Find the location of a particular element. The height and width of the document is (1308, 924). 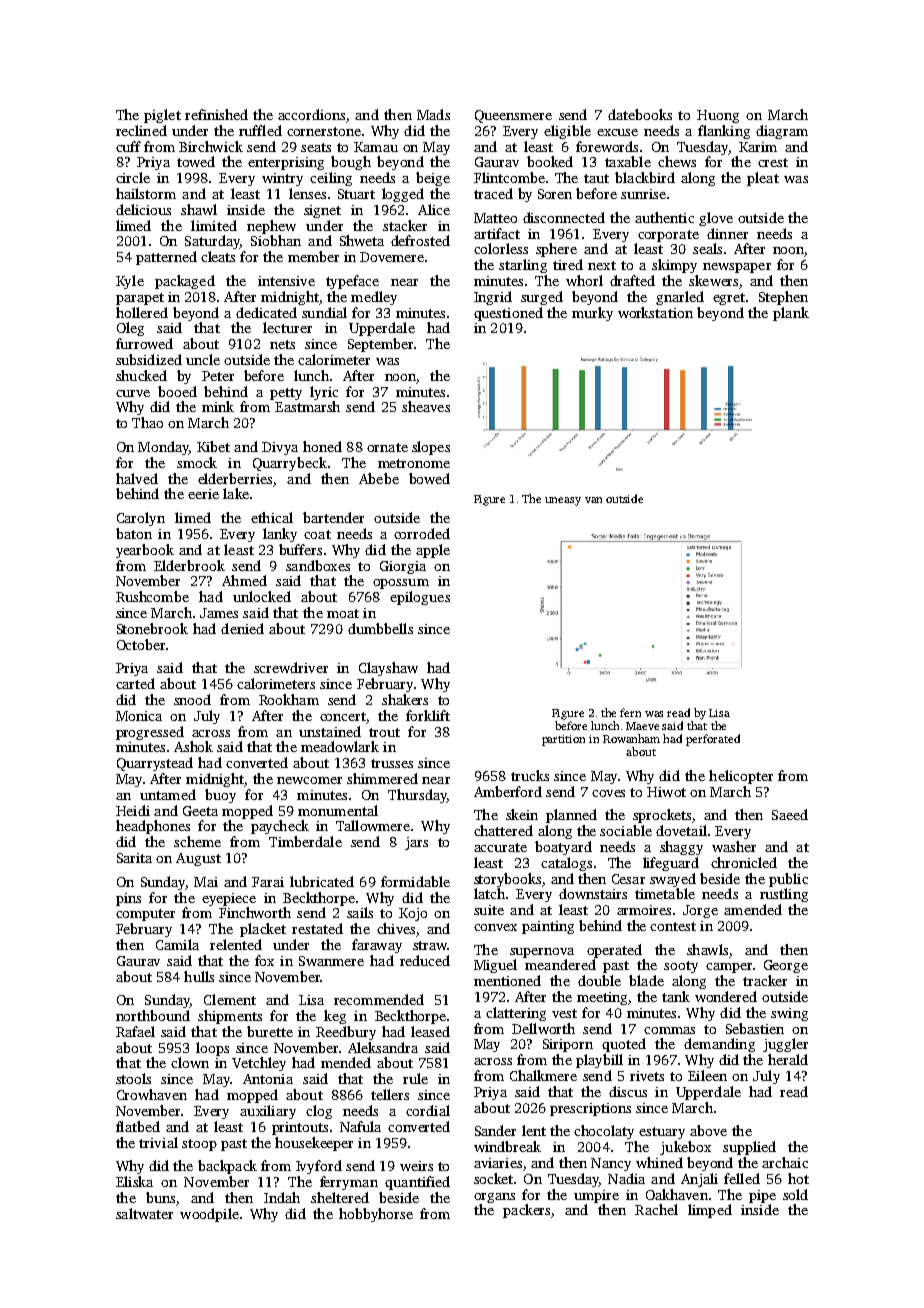

sheaves is located at coordinates (426, 406).
